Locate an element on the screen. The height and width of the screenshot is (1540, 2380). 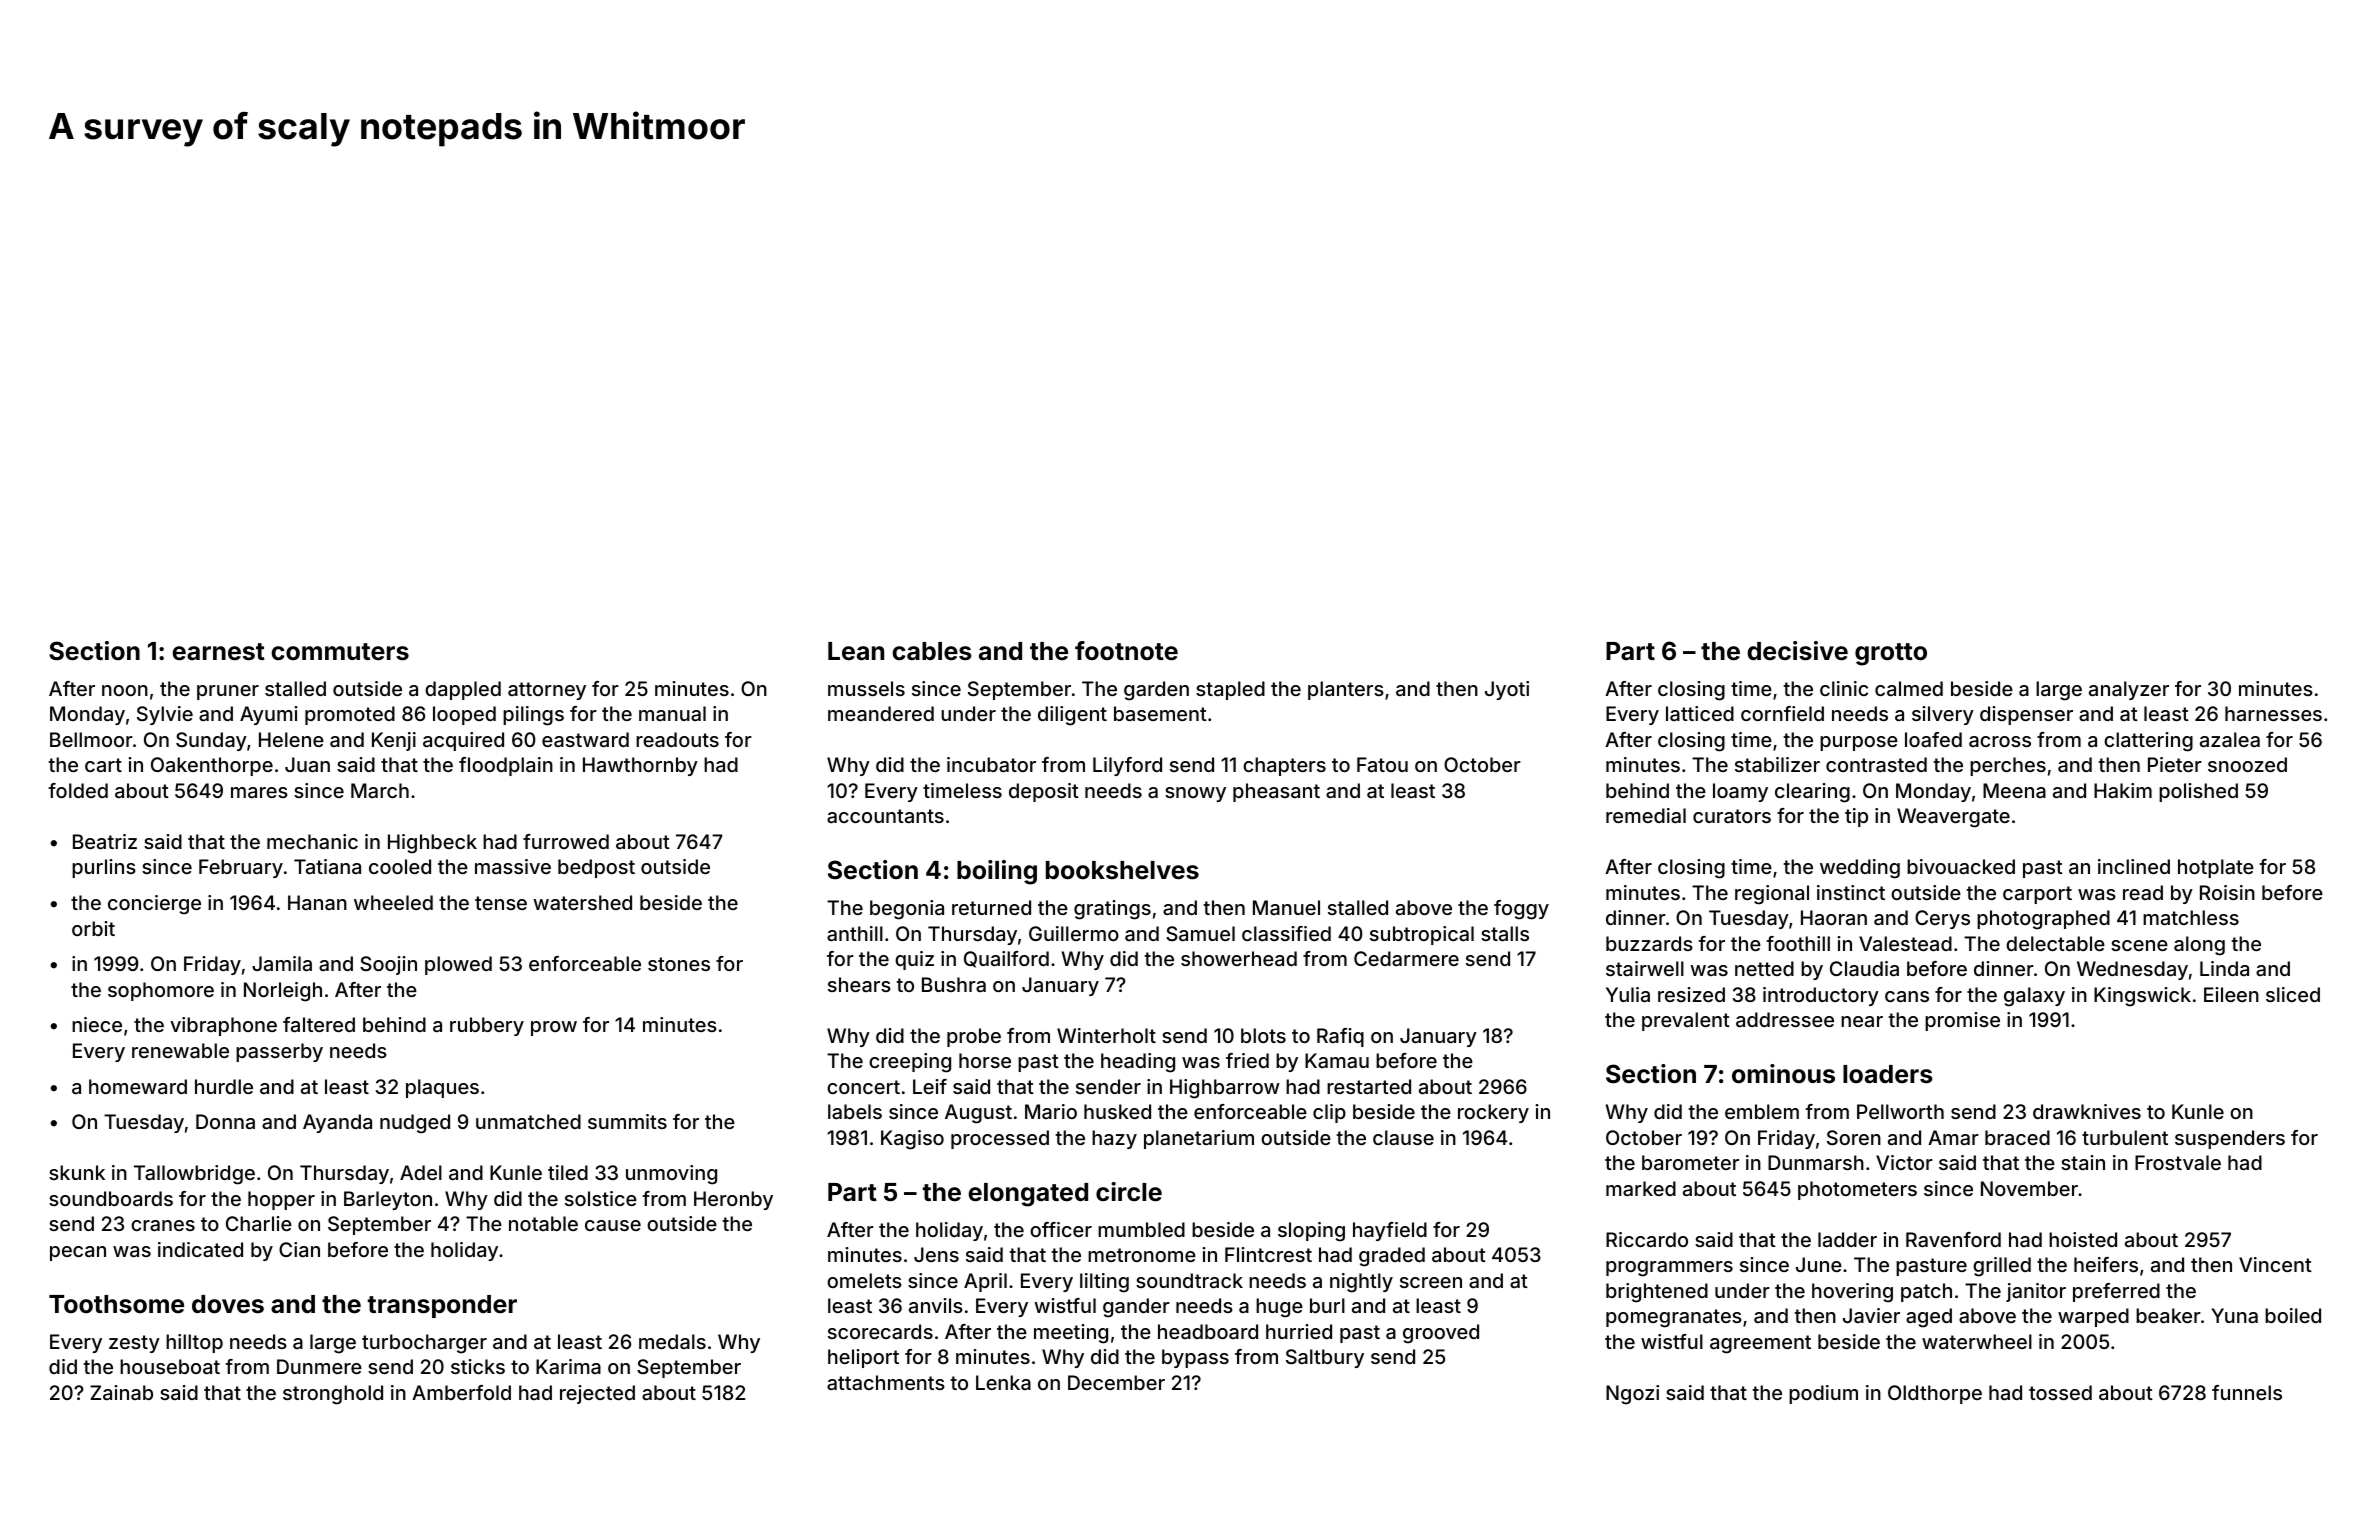
November is located at coordinates (2029, 1188).
